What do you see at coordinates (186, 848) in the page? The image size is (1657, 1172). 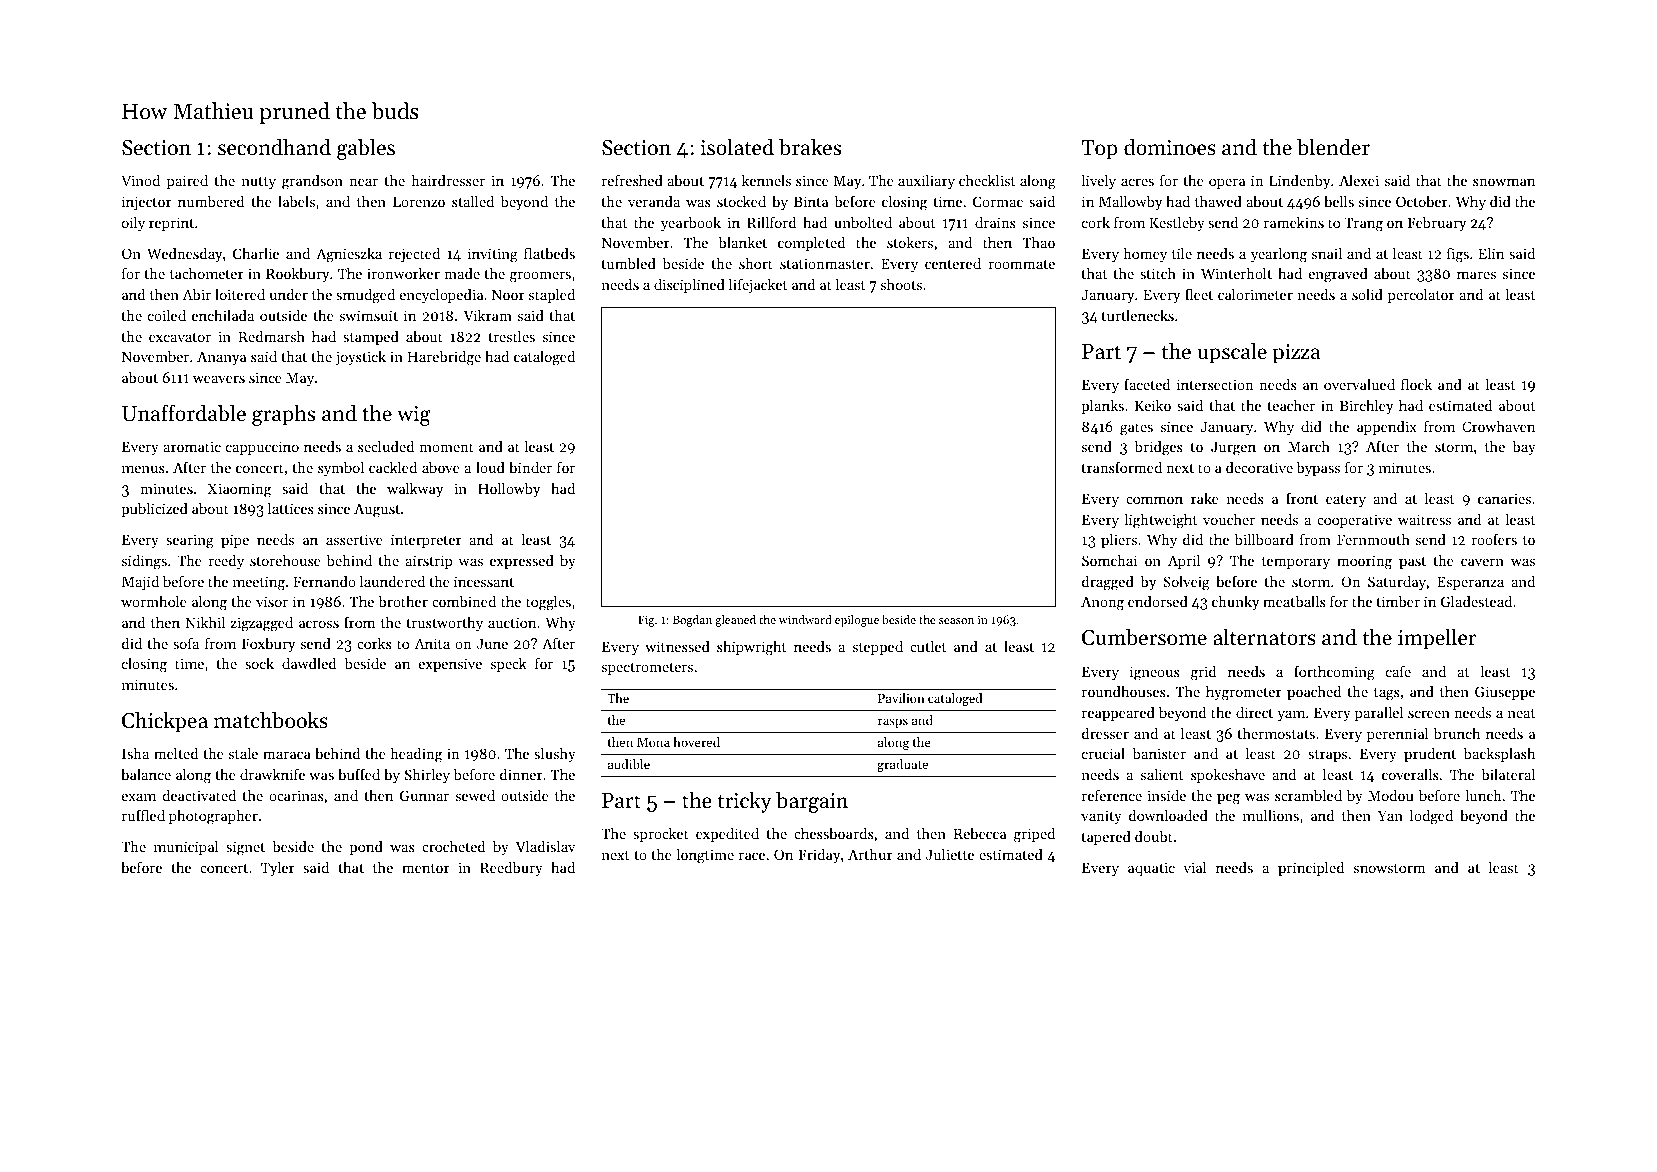 I see `municipal` at bounding box center [186, 848].
